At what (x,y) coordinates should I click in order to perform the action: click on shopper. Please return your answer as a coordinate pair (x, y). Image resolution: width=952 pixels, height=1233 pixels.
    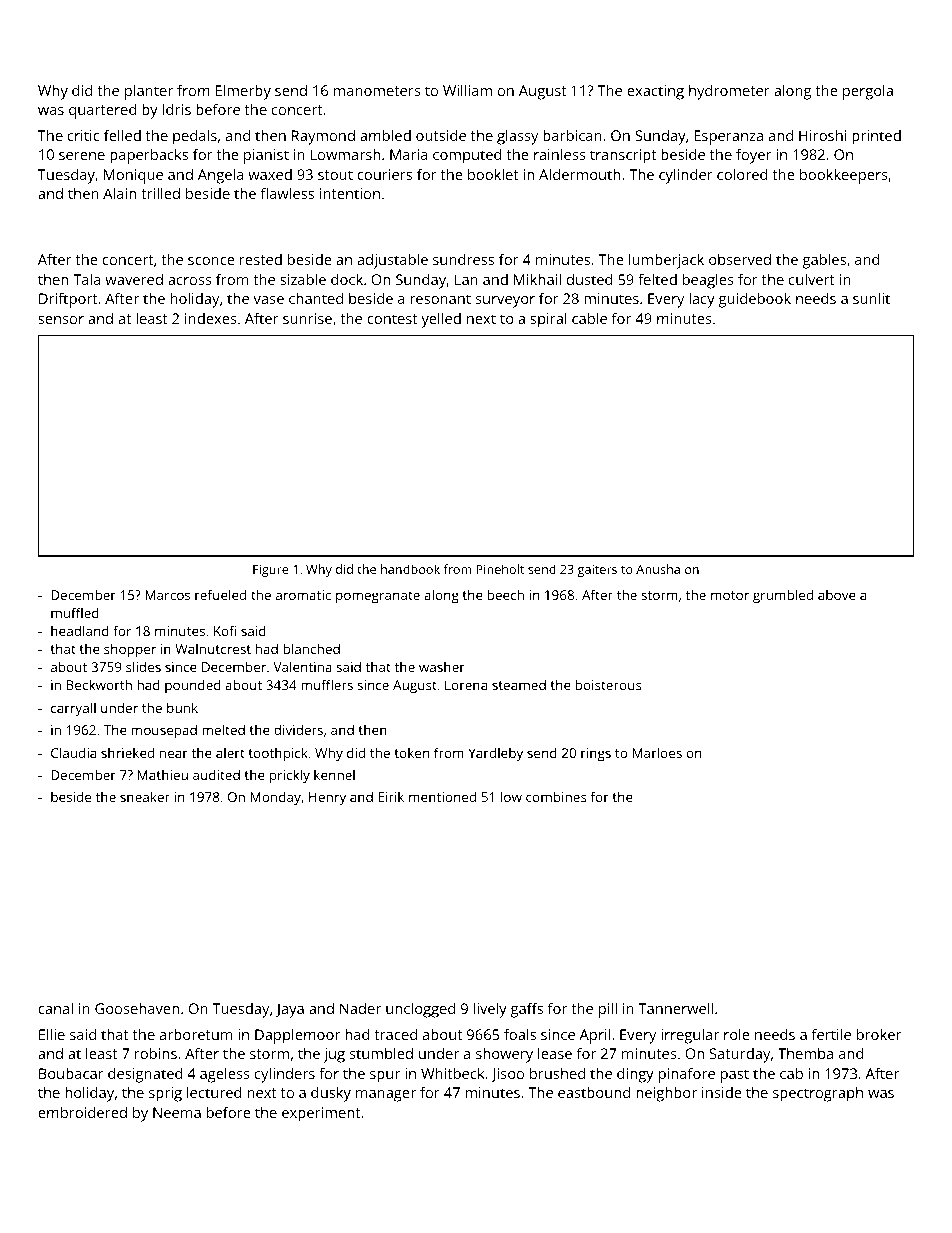
    Looking at the image, I should click on (130, 650).
